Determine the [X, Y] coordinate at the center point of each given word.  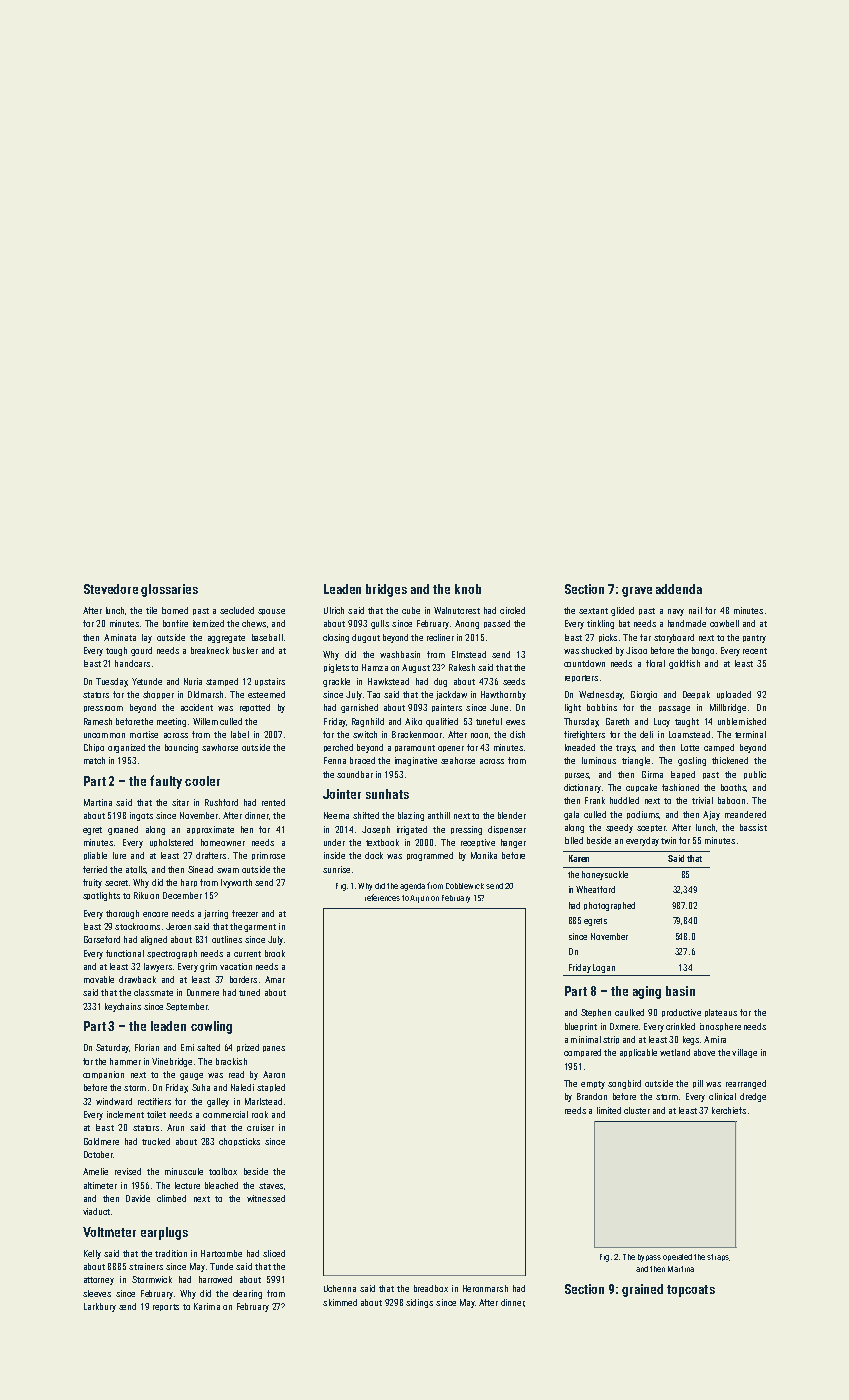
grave [637, 592]
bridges [386, 590]
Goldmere [101, 1141]
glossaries [169, 590]
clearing [247, 1294]
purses [577, 776]
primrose [268, 856]
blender [512, 815]
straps [718, 1257]
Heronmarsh [485, 1288]
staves [271, 1186]
